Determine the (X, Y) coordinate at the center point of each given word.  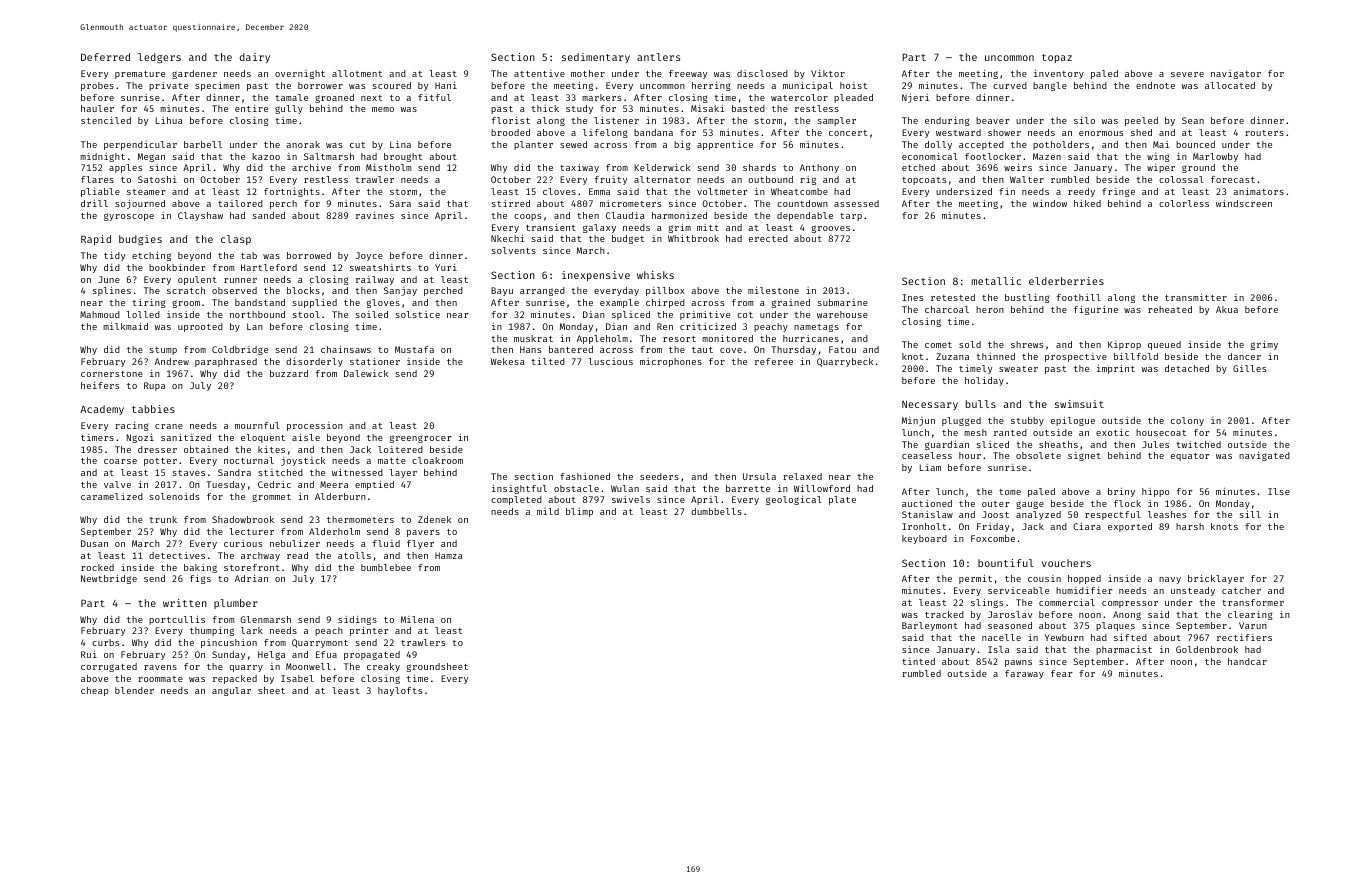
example (619, 303)
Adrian (251, 578)
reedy (1081, 192)
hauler (97, 108)
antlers (659, 57)
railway (375, 280)
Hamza (449, 555)
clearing (1250, 615)
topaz (1057, 58)
